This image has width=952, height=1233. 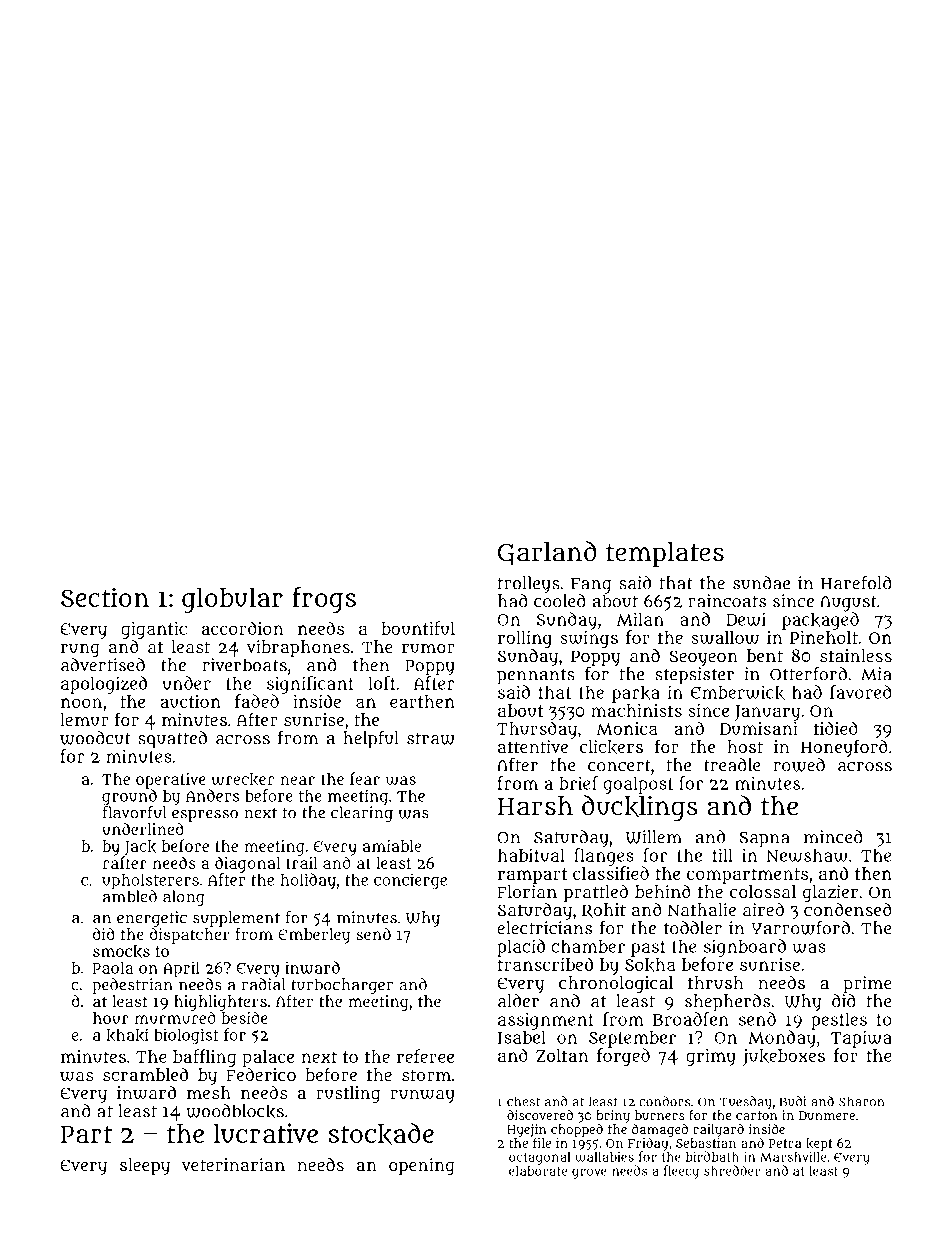 I want to click on Section, so click(x=105, y=597).
